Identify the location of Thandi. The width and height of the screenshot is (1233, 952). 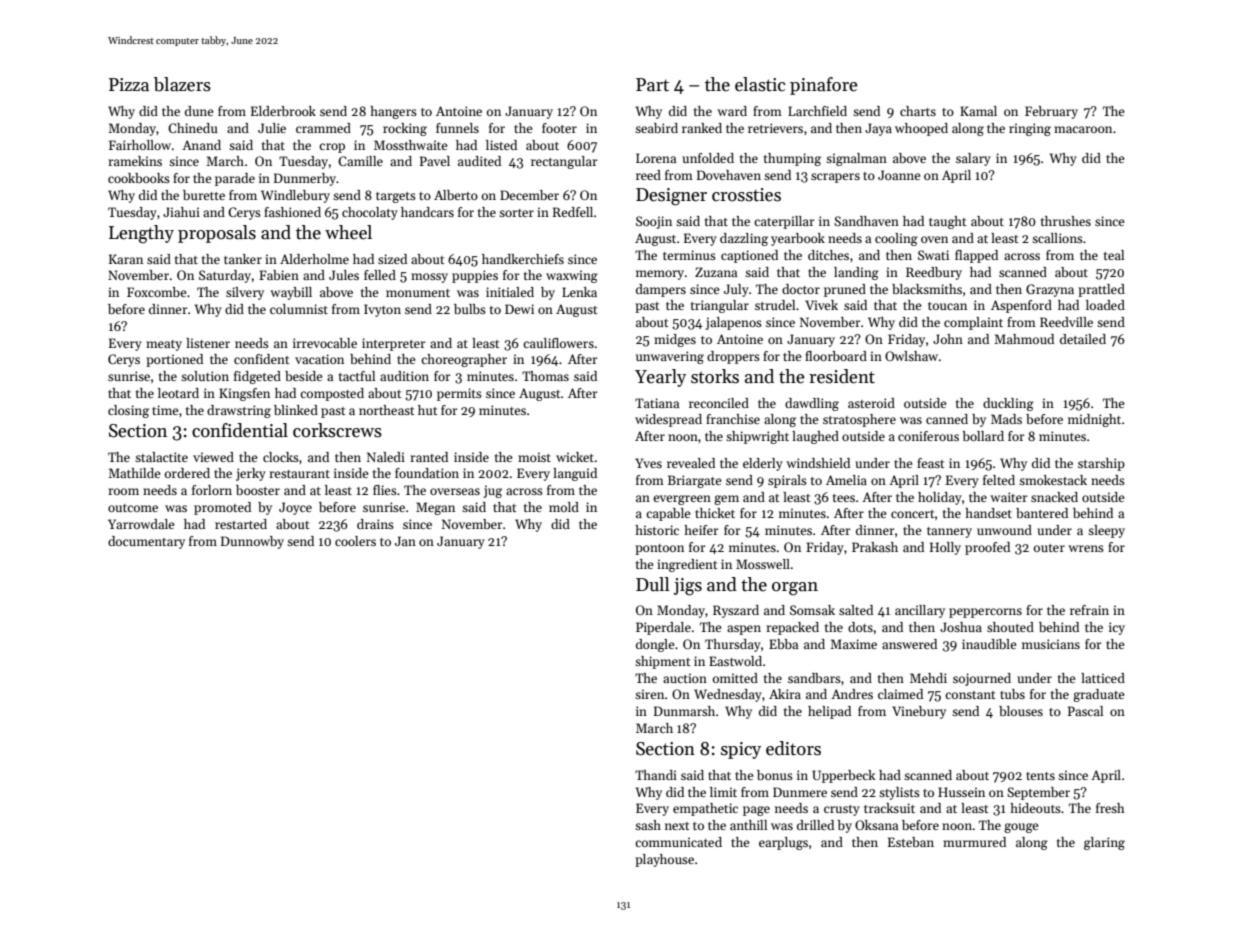
(656, 775).
